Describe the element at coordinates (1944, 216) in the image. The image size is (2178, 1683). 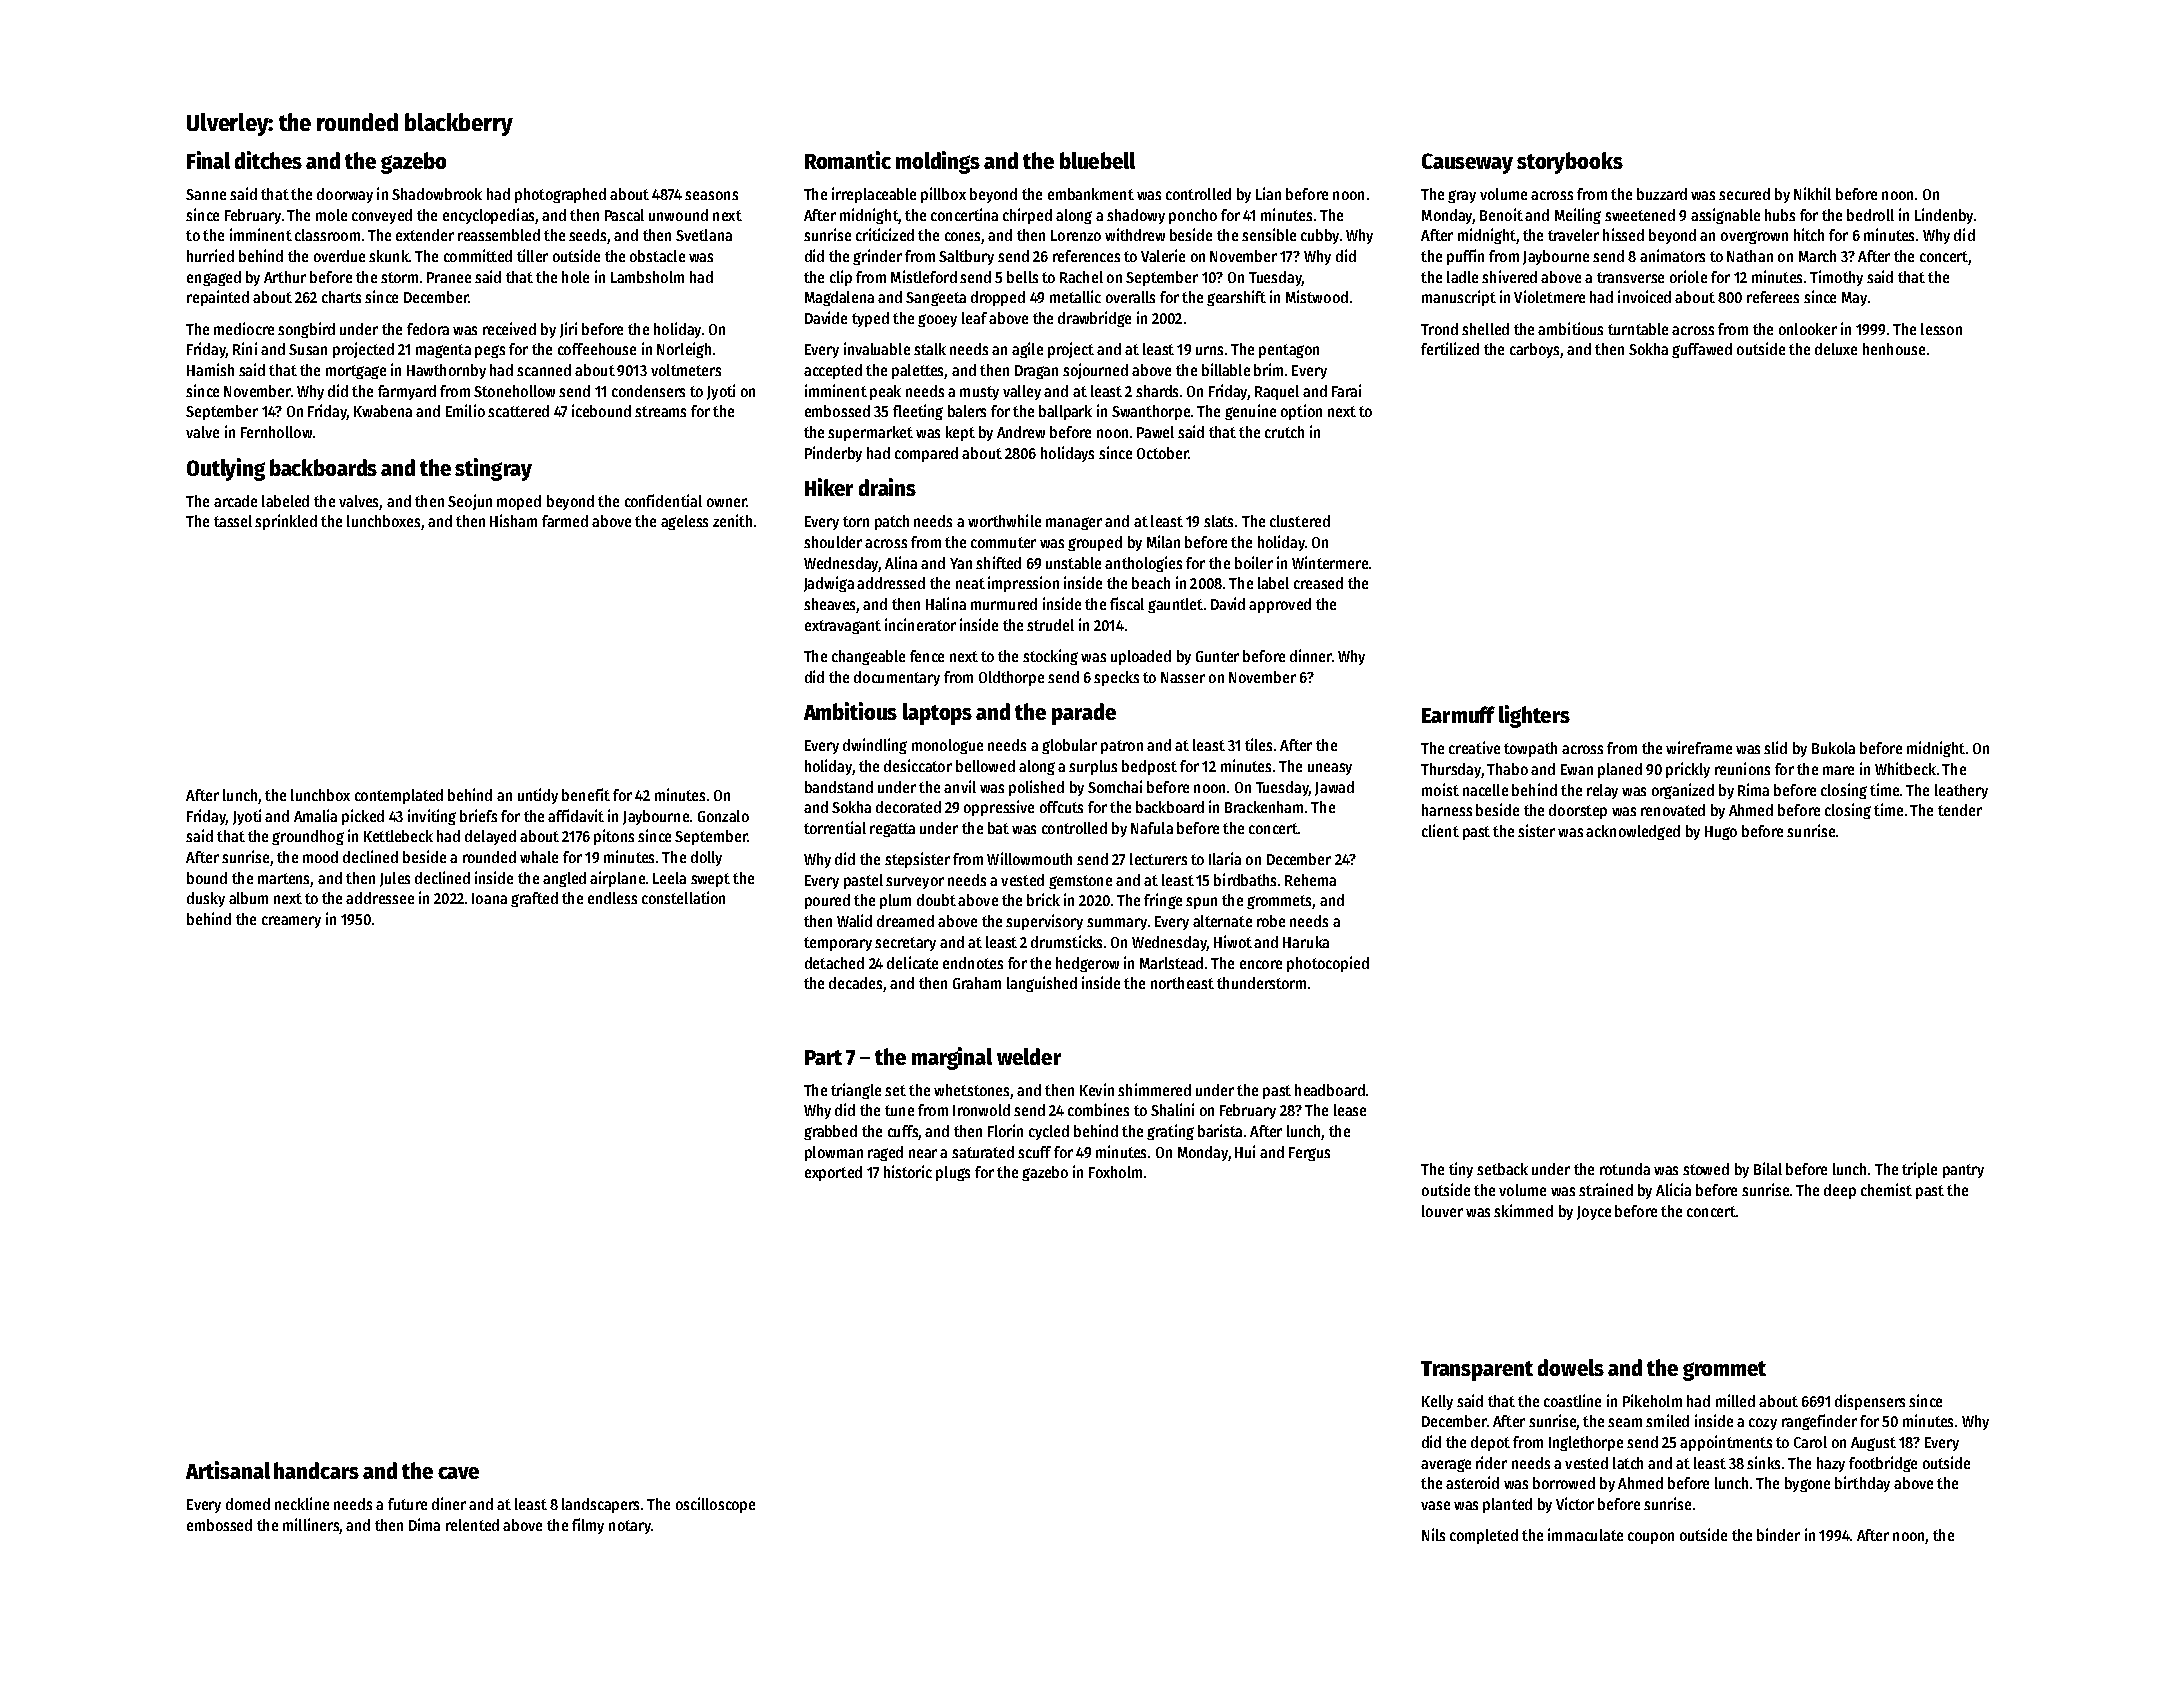
I see `Lindenby` at that location.
